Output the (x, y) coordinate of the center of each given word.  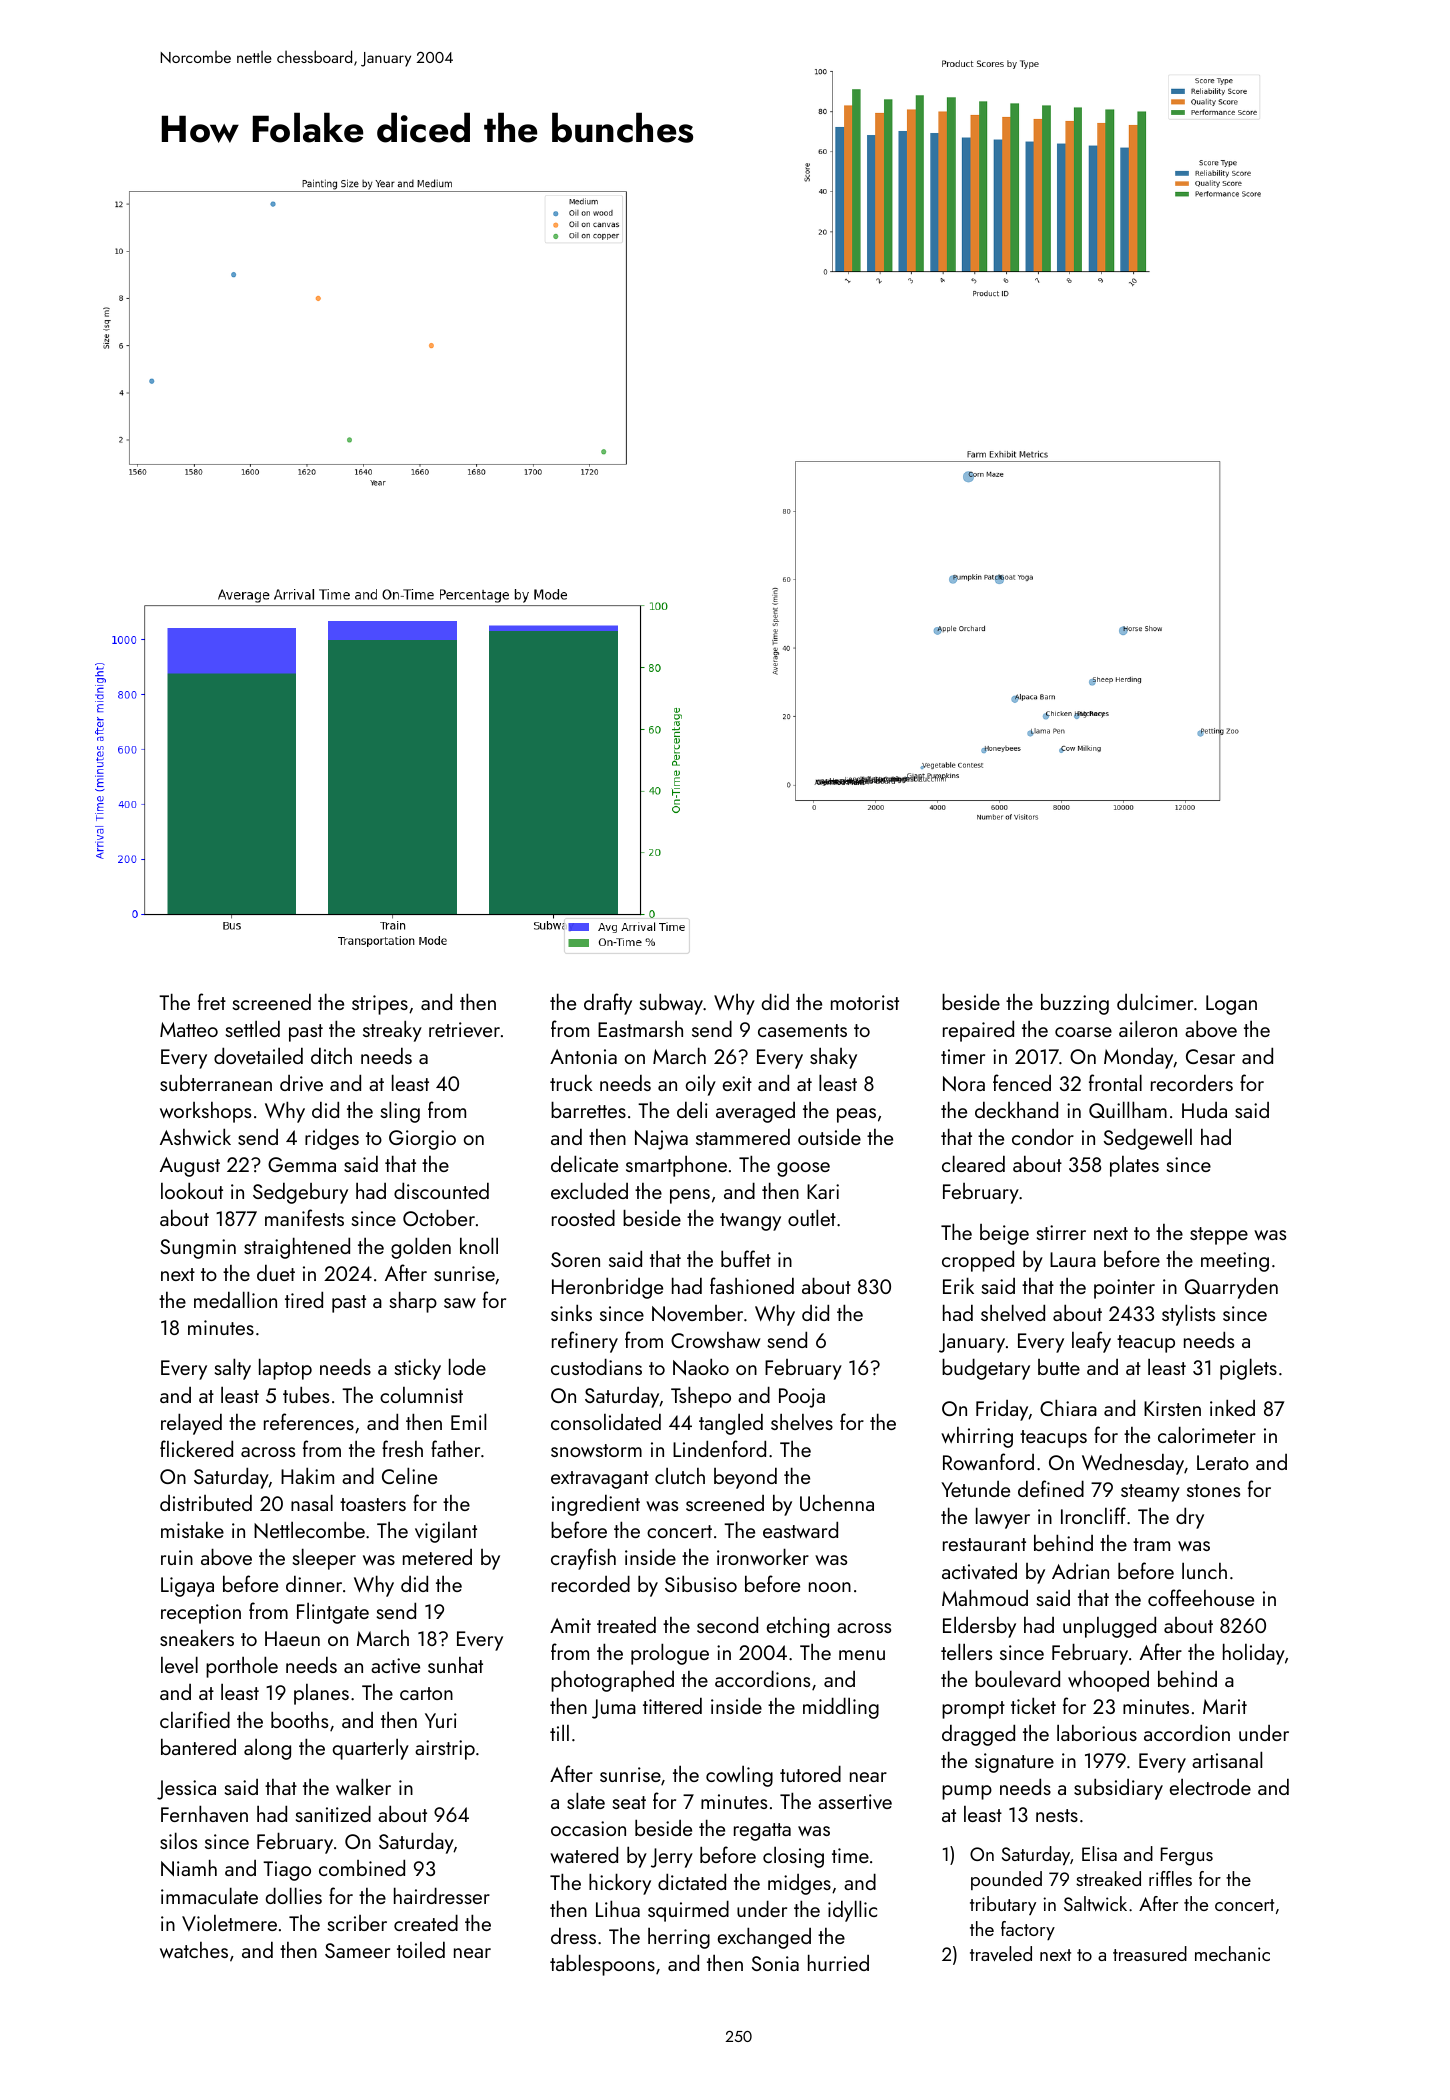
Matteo (189, 1029)
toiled (421, 1949)
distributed (206, 1502)
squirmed (688, 1911)
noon (830, 1587)
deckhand (1016, 1109)
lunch (1204, 1571)
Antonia (583, 1056)
